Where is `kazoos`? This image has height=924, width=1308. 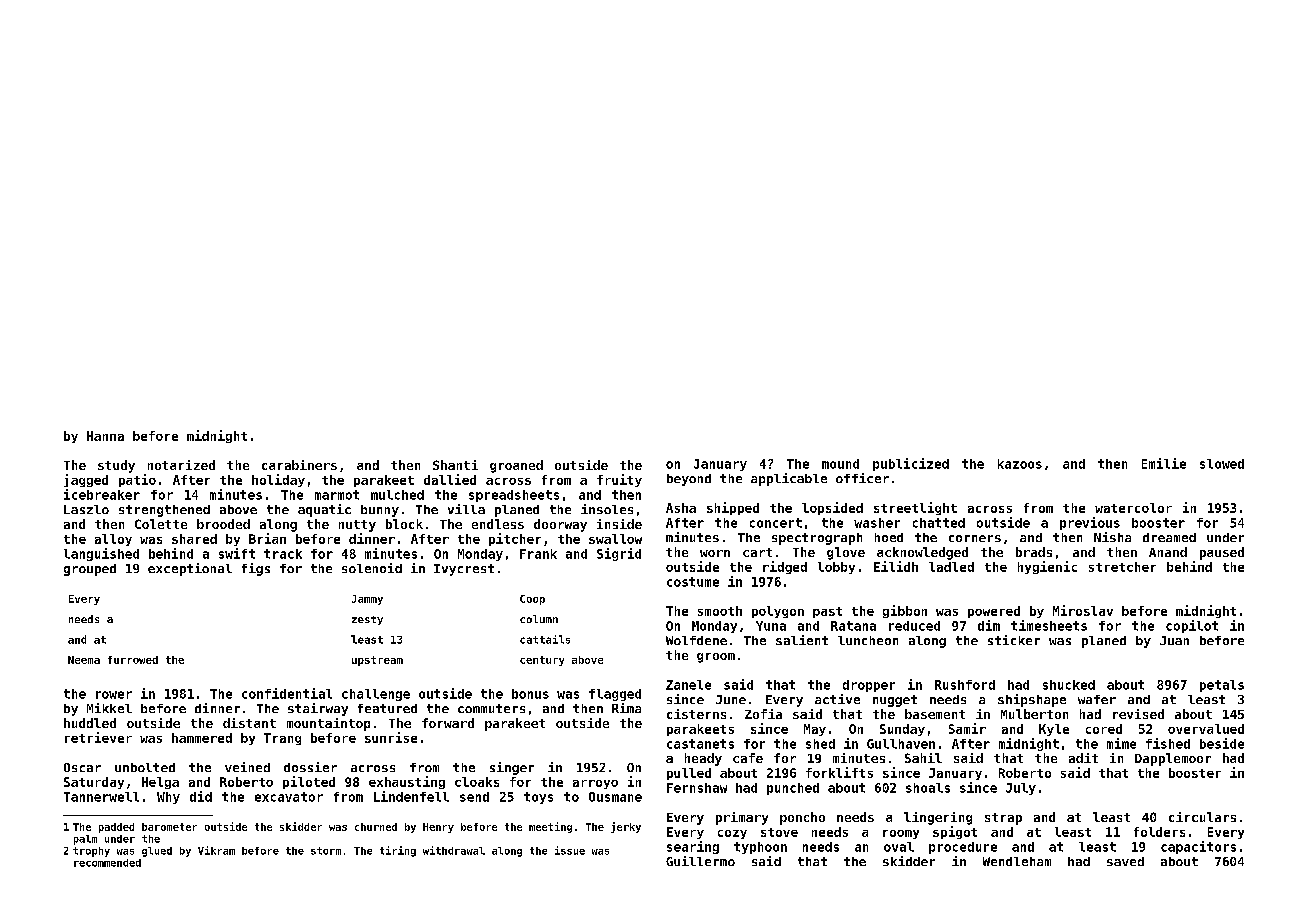
kazoos is located at coordinates (1020, 464).
